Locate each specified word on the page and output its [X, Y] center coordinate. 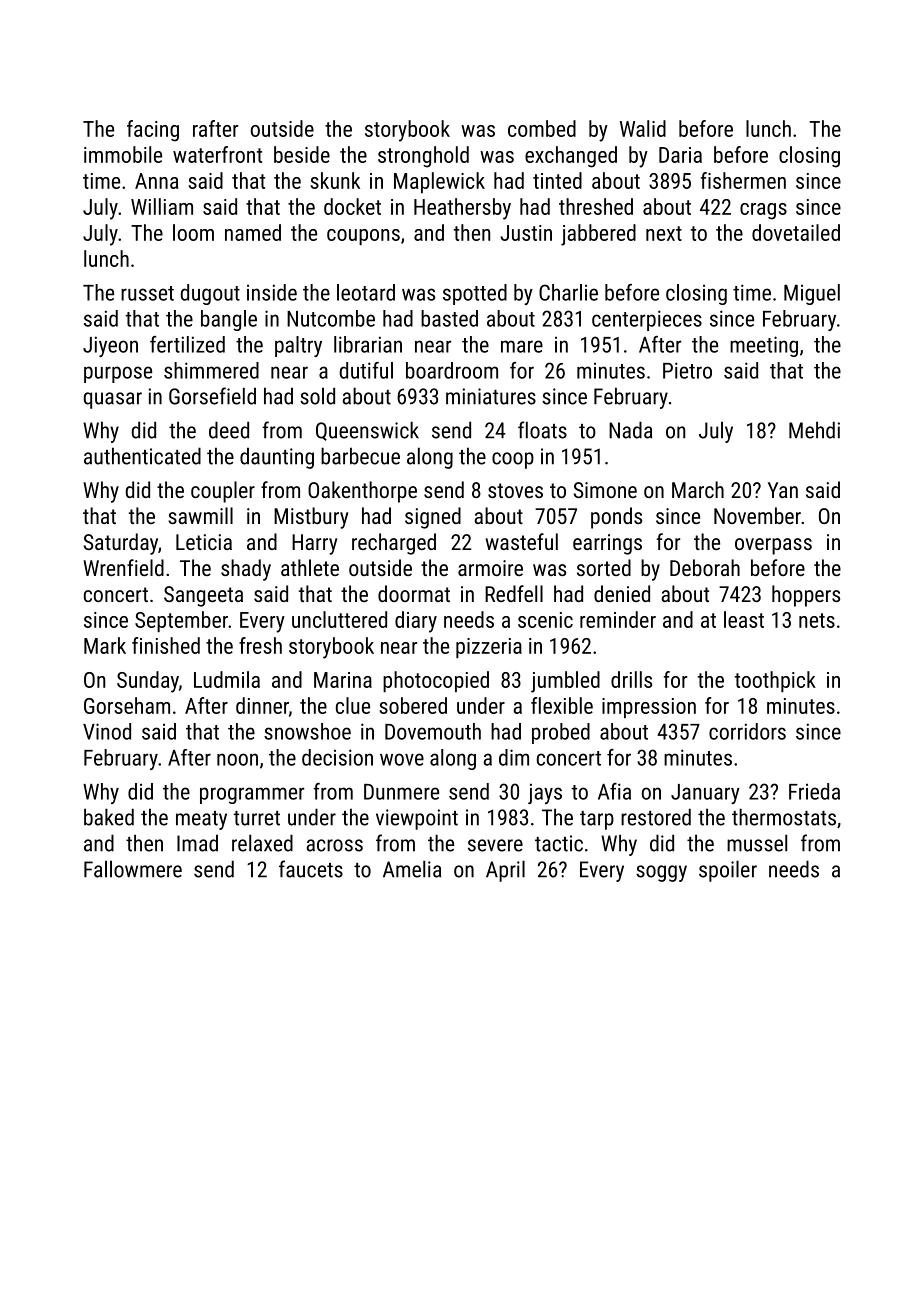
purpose [118, 374]
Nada [630, 430]
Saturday [121, 544]
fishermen [743, 180]
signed [433, 518]
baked [109, 817]
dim [514, 757]
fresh [260, 645]
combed [542, 128]
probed [561, 733]
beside [302, 154]
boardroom [452, 370]
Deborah [705, 567]
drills [631, 679]
